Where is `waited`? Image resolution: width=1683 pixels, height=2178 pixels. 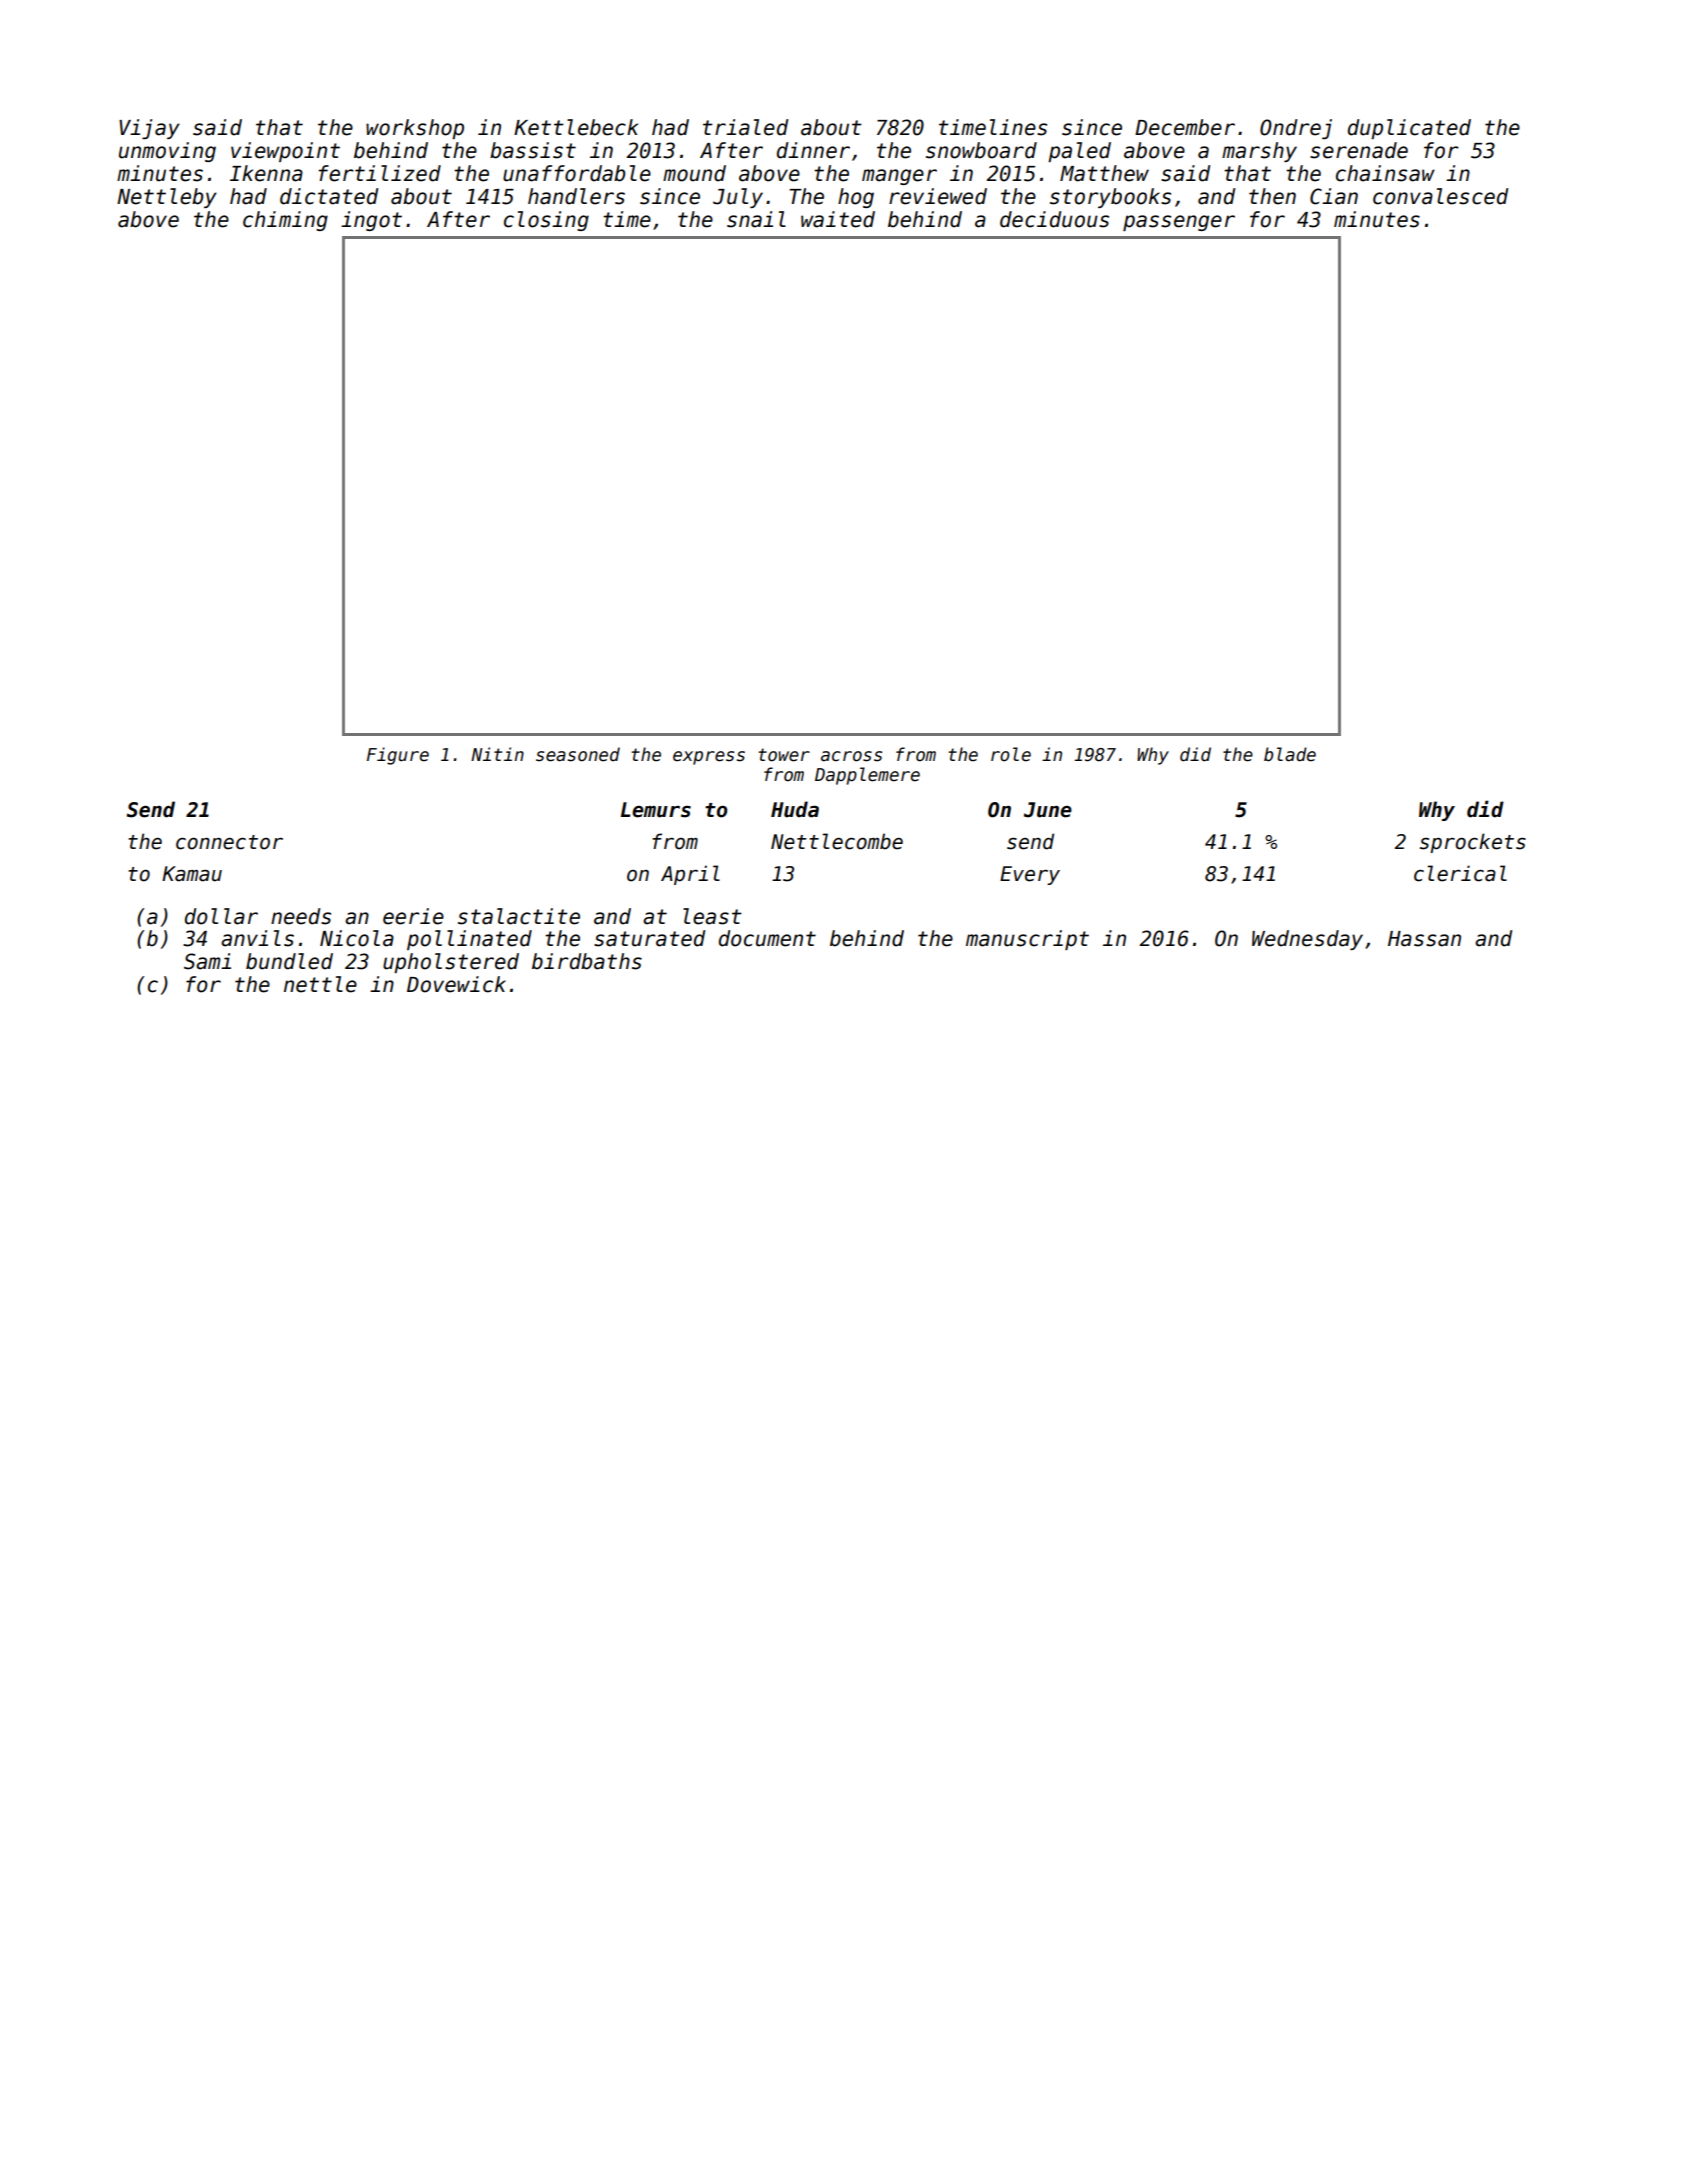 waited is located at coordinates (838, 219).
